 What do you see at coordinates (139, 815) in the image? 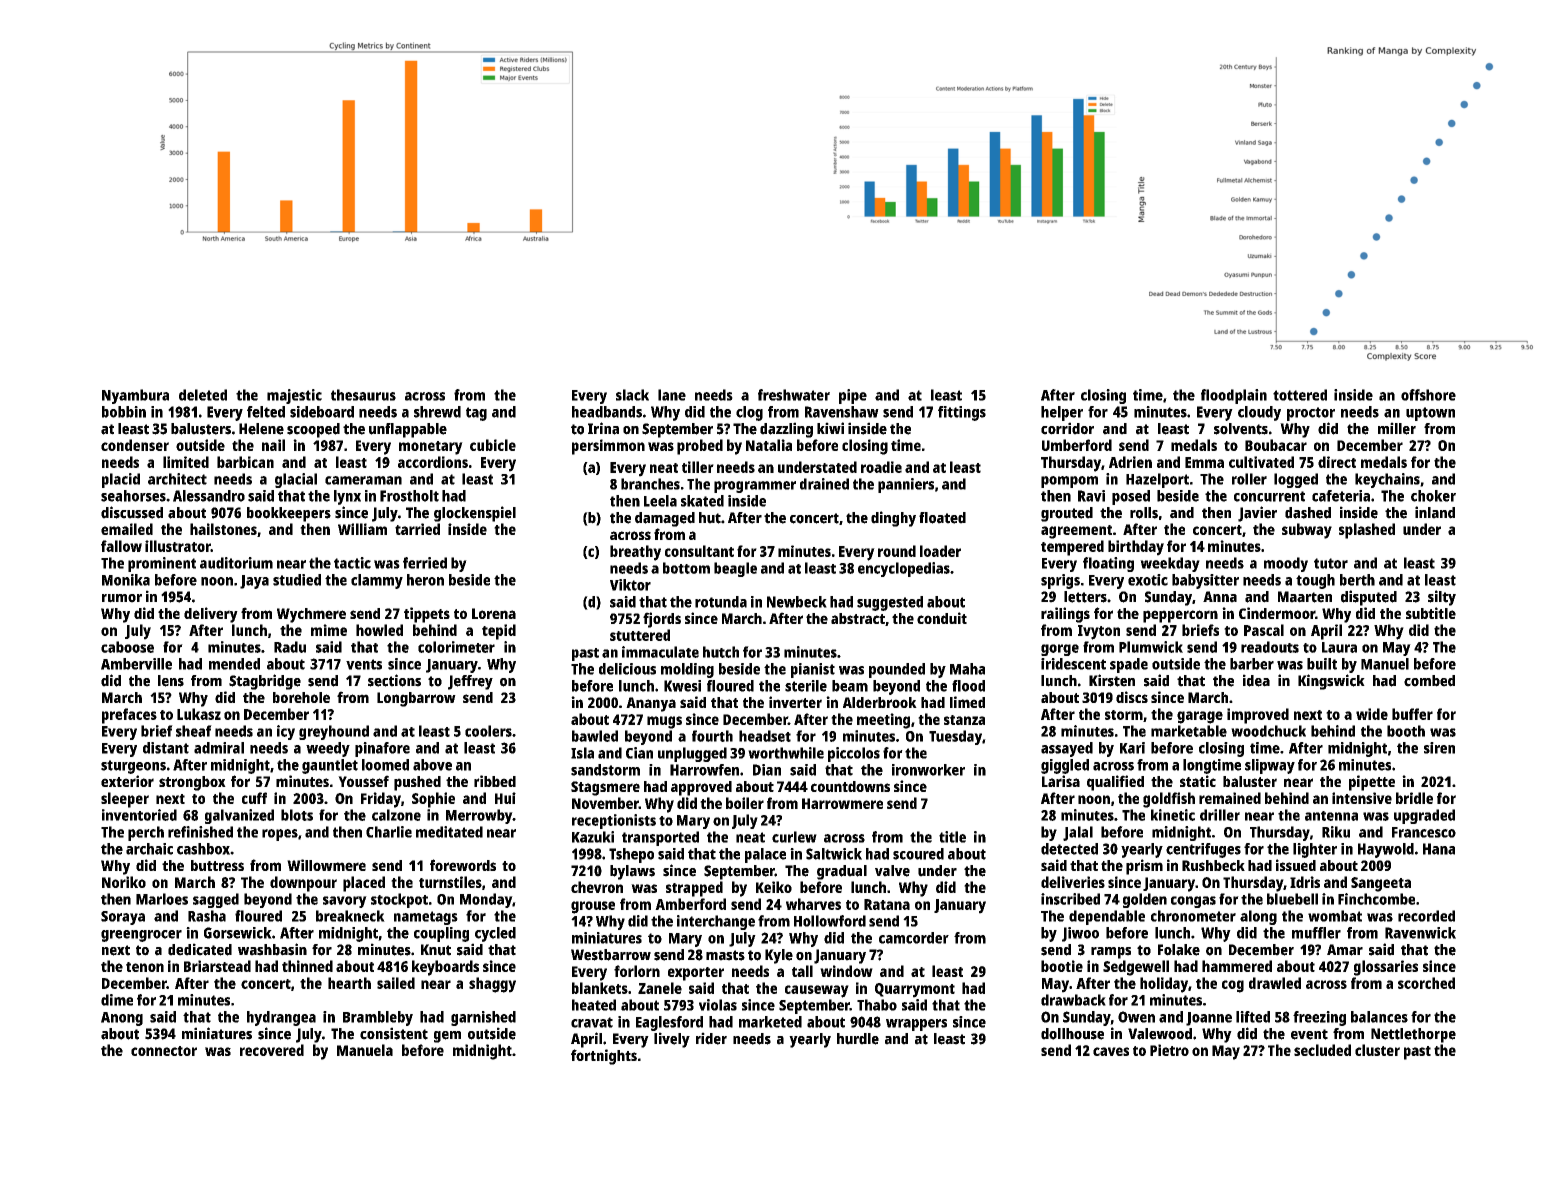
I see `inventoried` at bounding box center [139, 815].
